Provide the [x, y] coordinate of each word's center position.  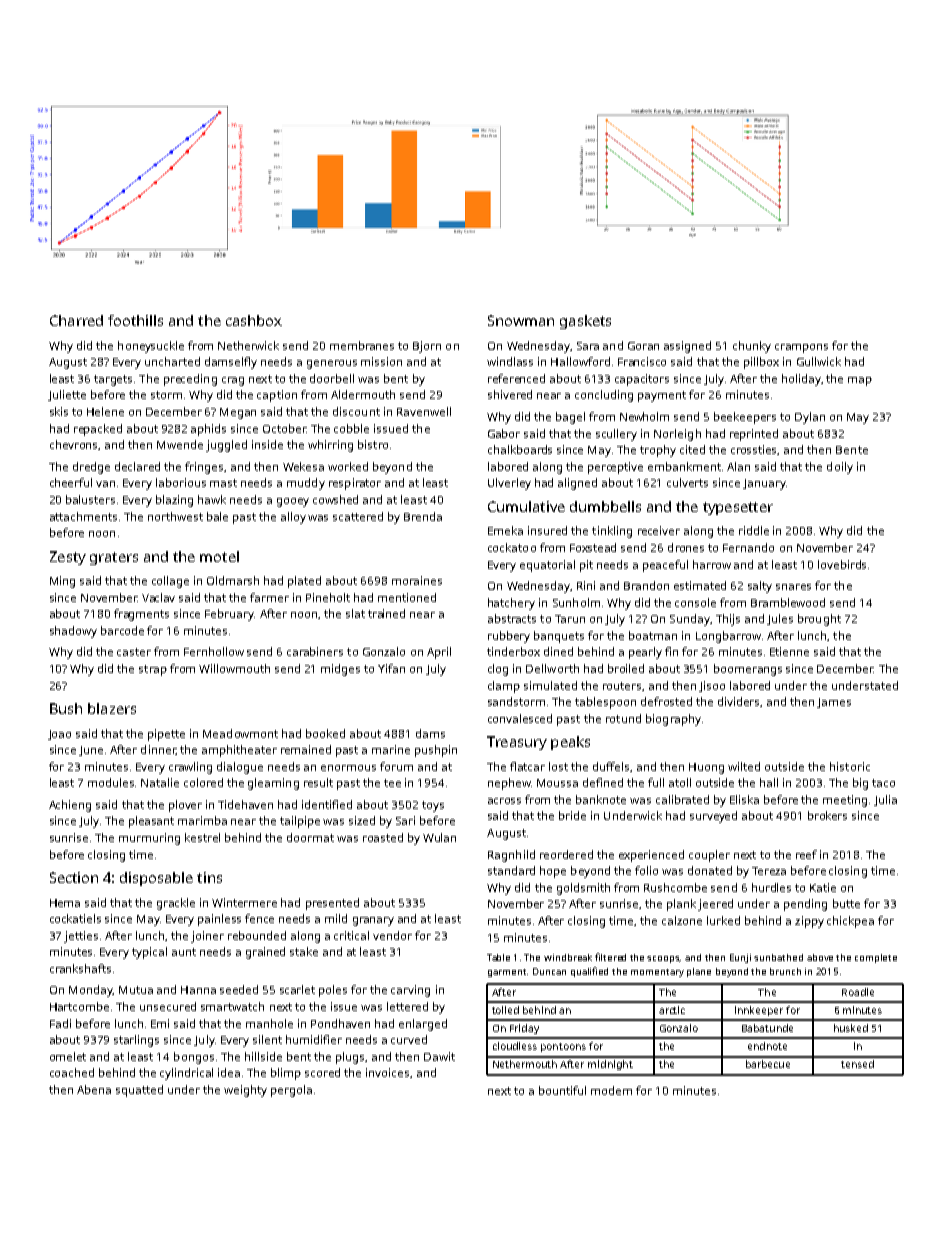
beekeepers [745, 418]
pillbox [761, 363]
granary [373, 921]
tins [209, 877]
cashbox [254, 320]
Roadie [858, 992]
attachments [83, 516]
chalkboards [520, 449]
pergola [291, 1091]
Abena [94, 1089]
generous [332, 364]
